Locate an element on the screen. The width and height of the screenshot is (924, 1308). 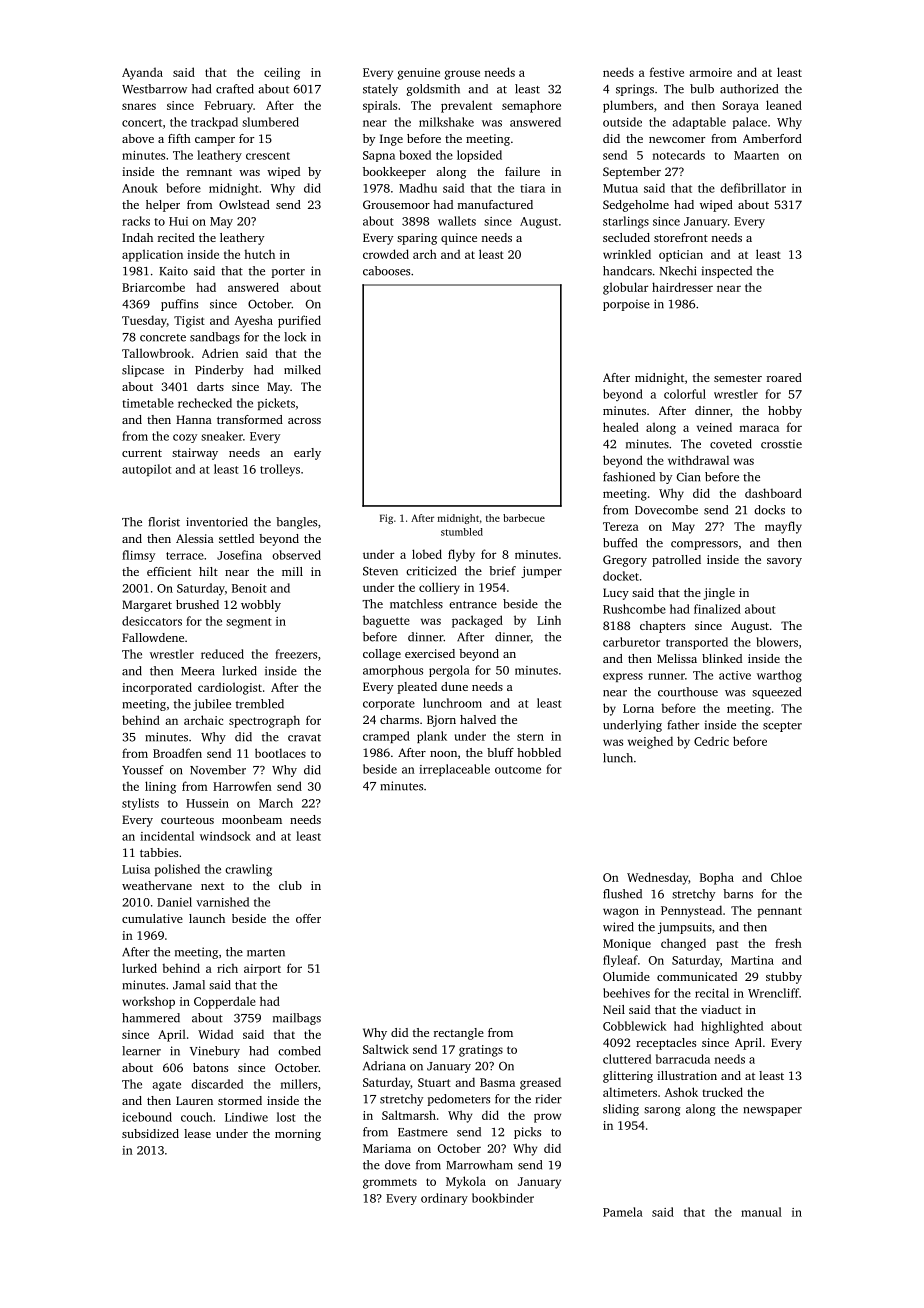
slumbered is located at coordinates (270, 122).
